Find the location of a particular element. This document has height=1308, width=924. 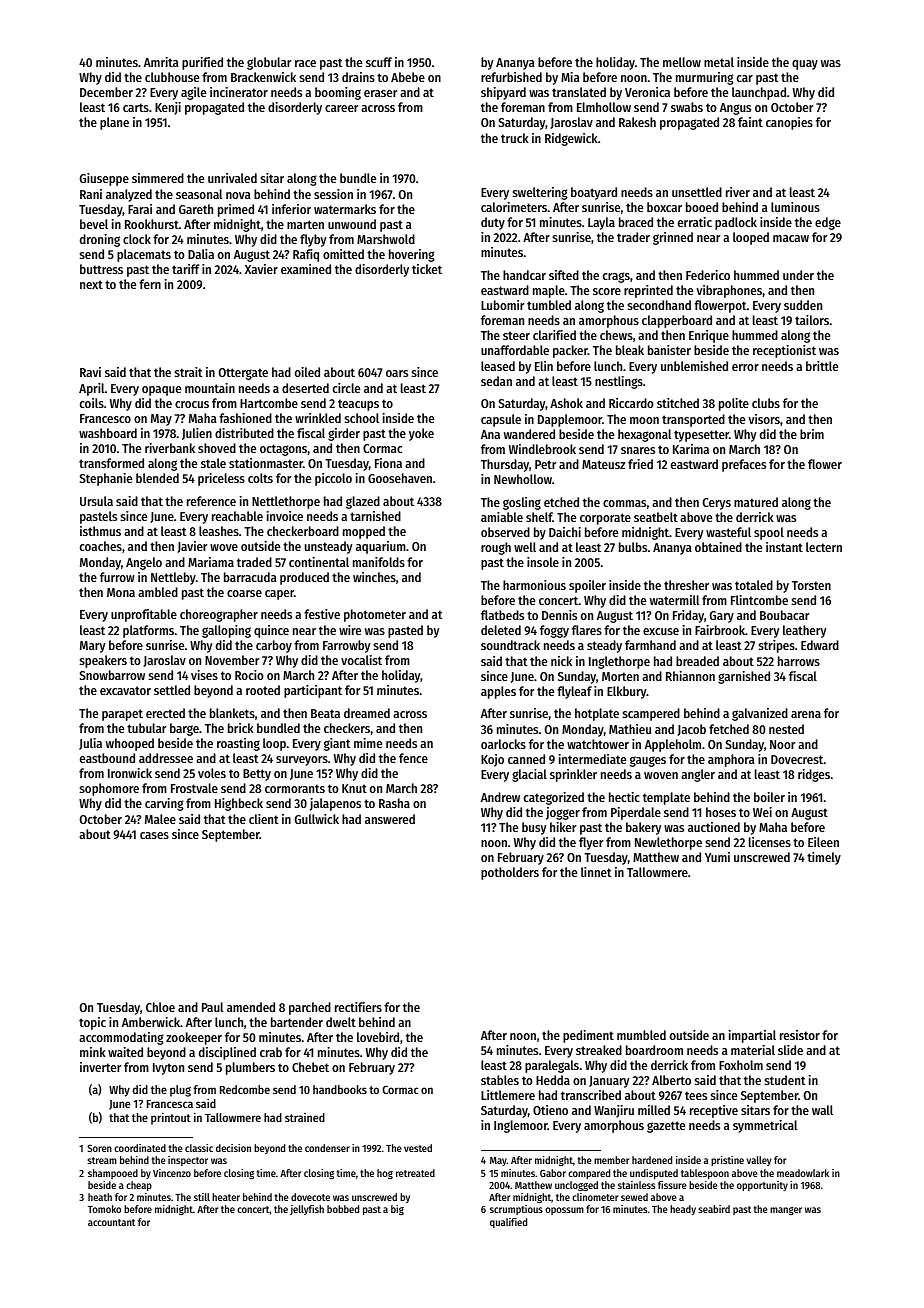

mellow is located at coordinates (682, 62).
